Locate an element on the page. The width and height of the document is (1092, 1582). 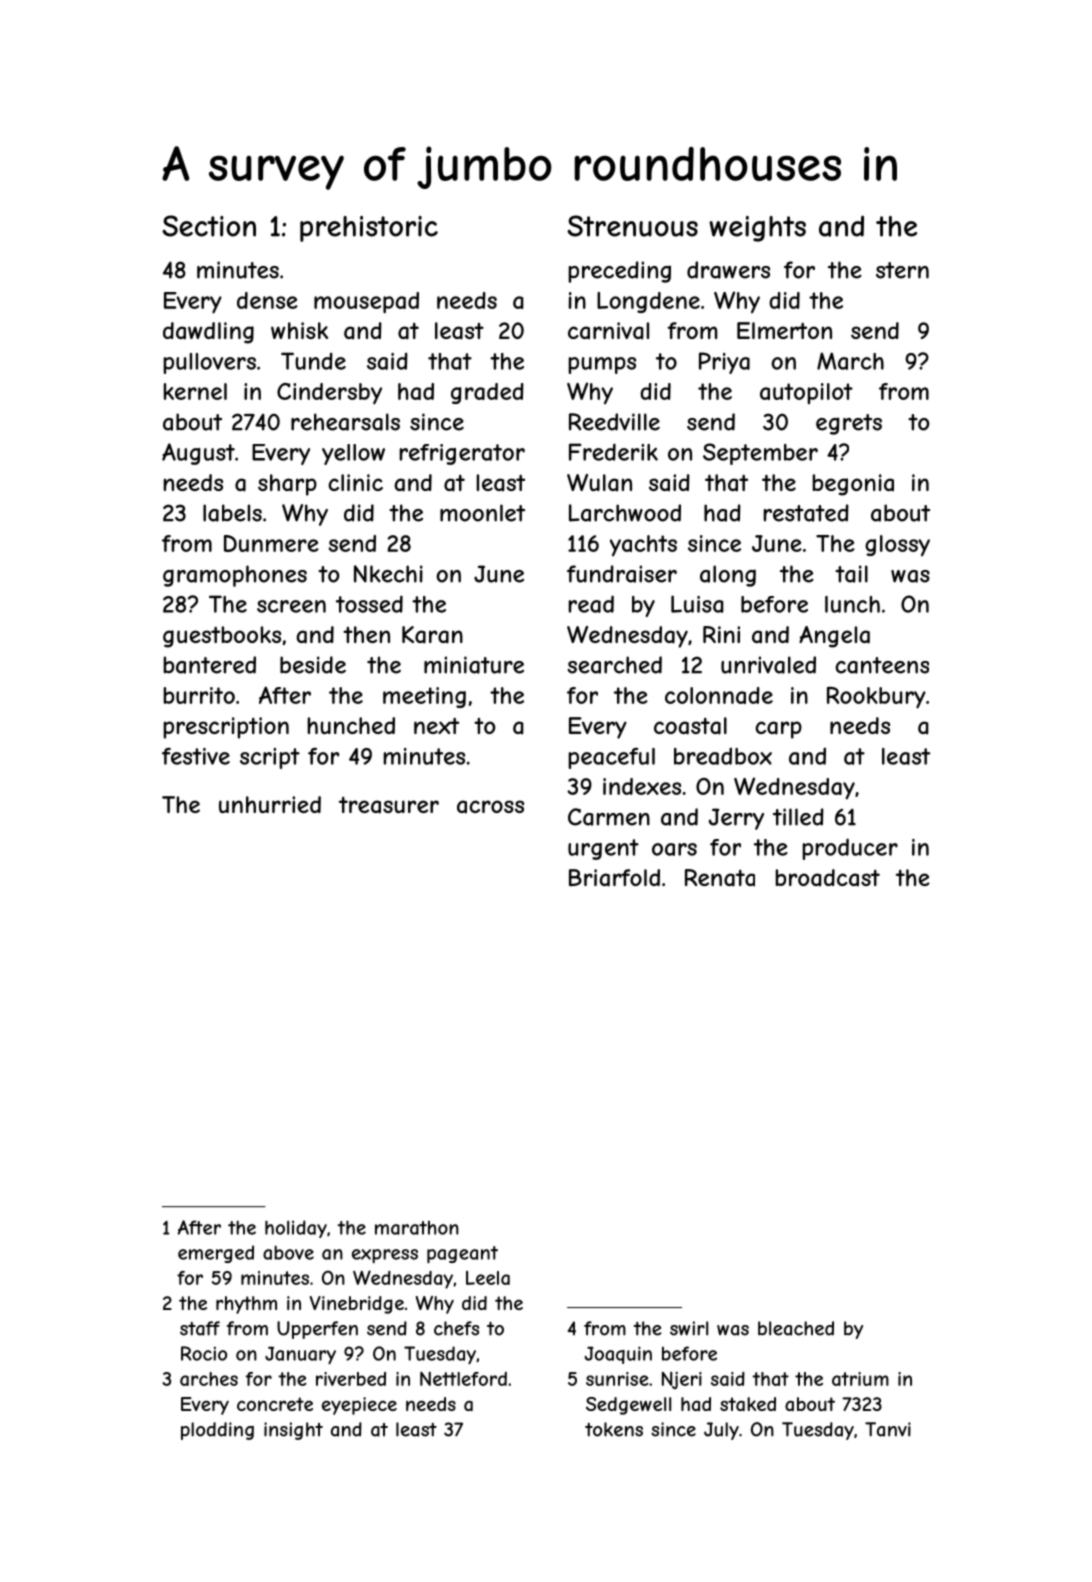
weights is located at coordinates (757, 229).
